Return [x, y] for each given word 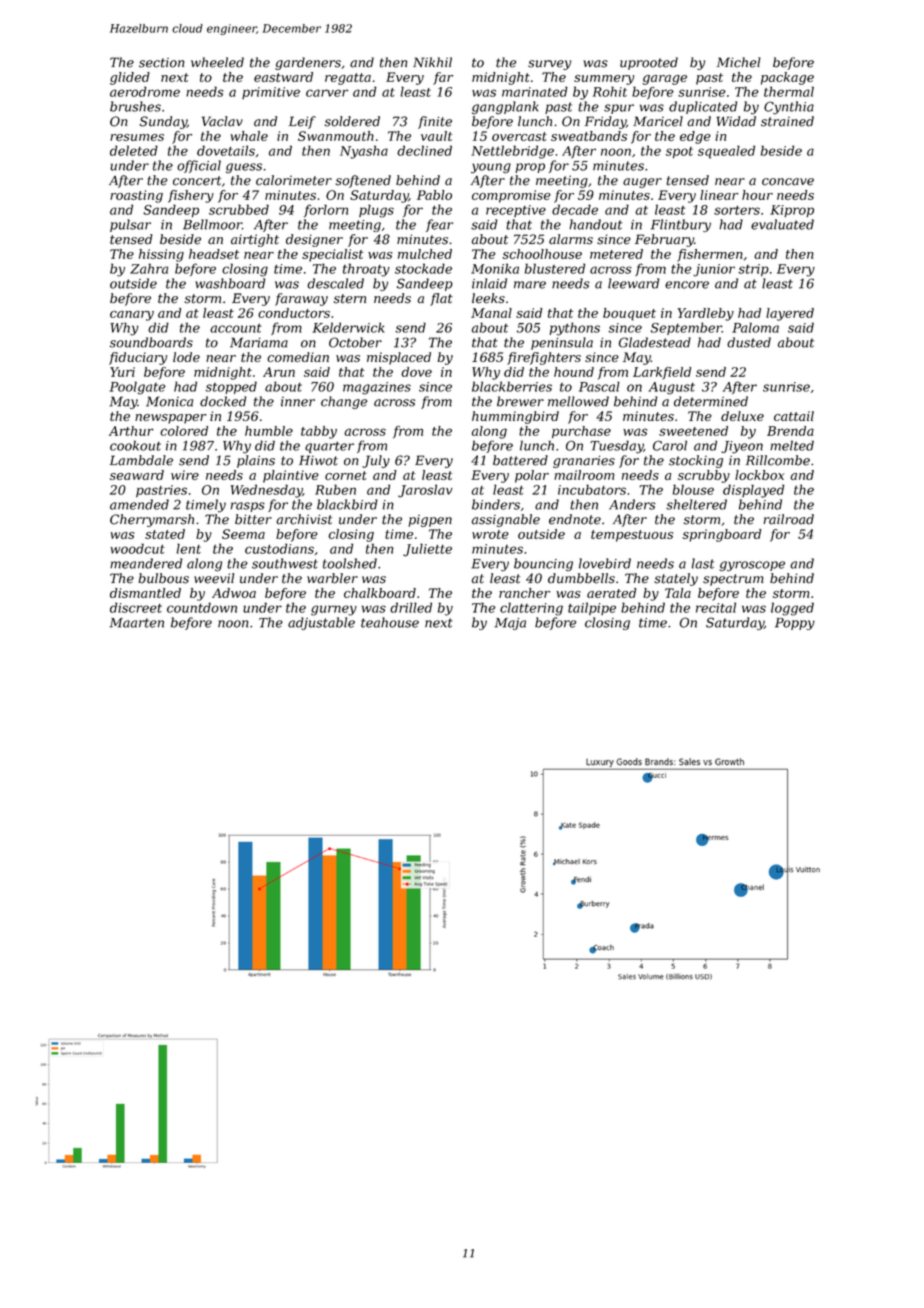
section [161, 63]
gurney [334, 610]
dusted [749, 342]
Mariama [259, 342]
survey [549, 65]
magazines [377, 388]
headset [214, 254]
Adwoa [234, 593]
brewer [520, 401]
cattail [794, 416]
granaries [584, 461]
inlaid [489, 283]
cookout [135, 445]
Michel [739, 62]
